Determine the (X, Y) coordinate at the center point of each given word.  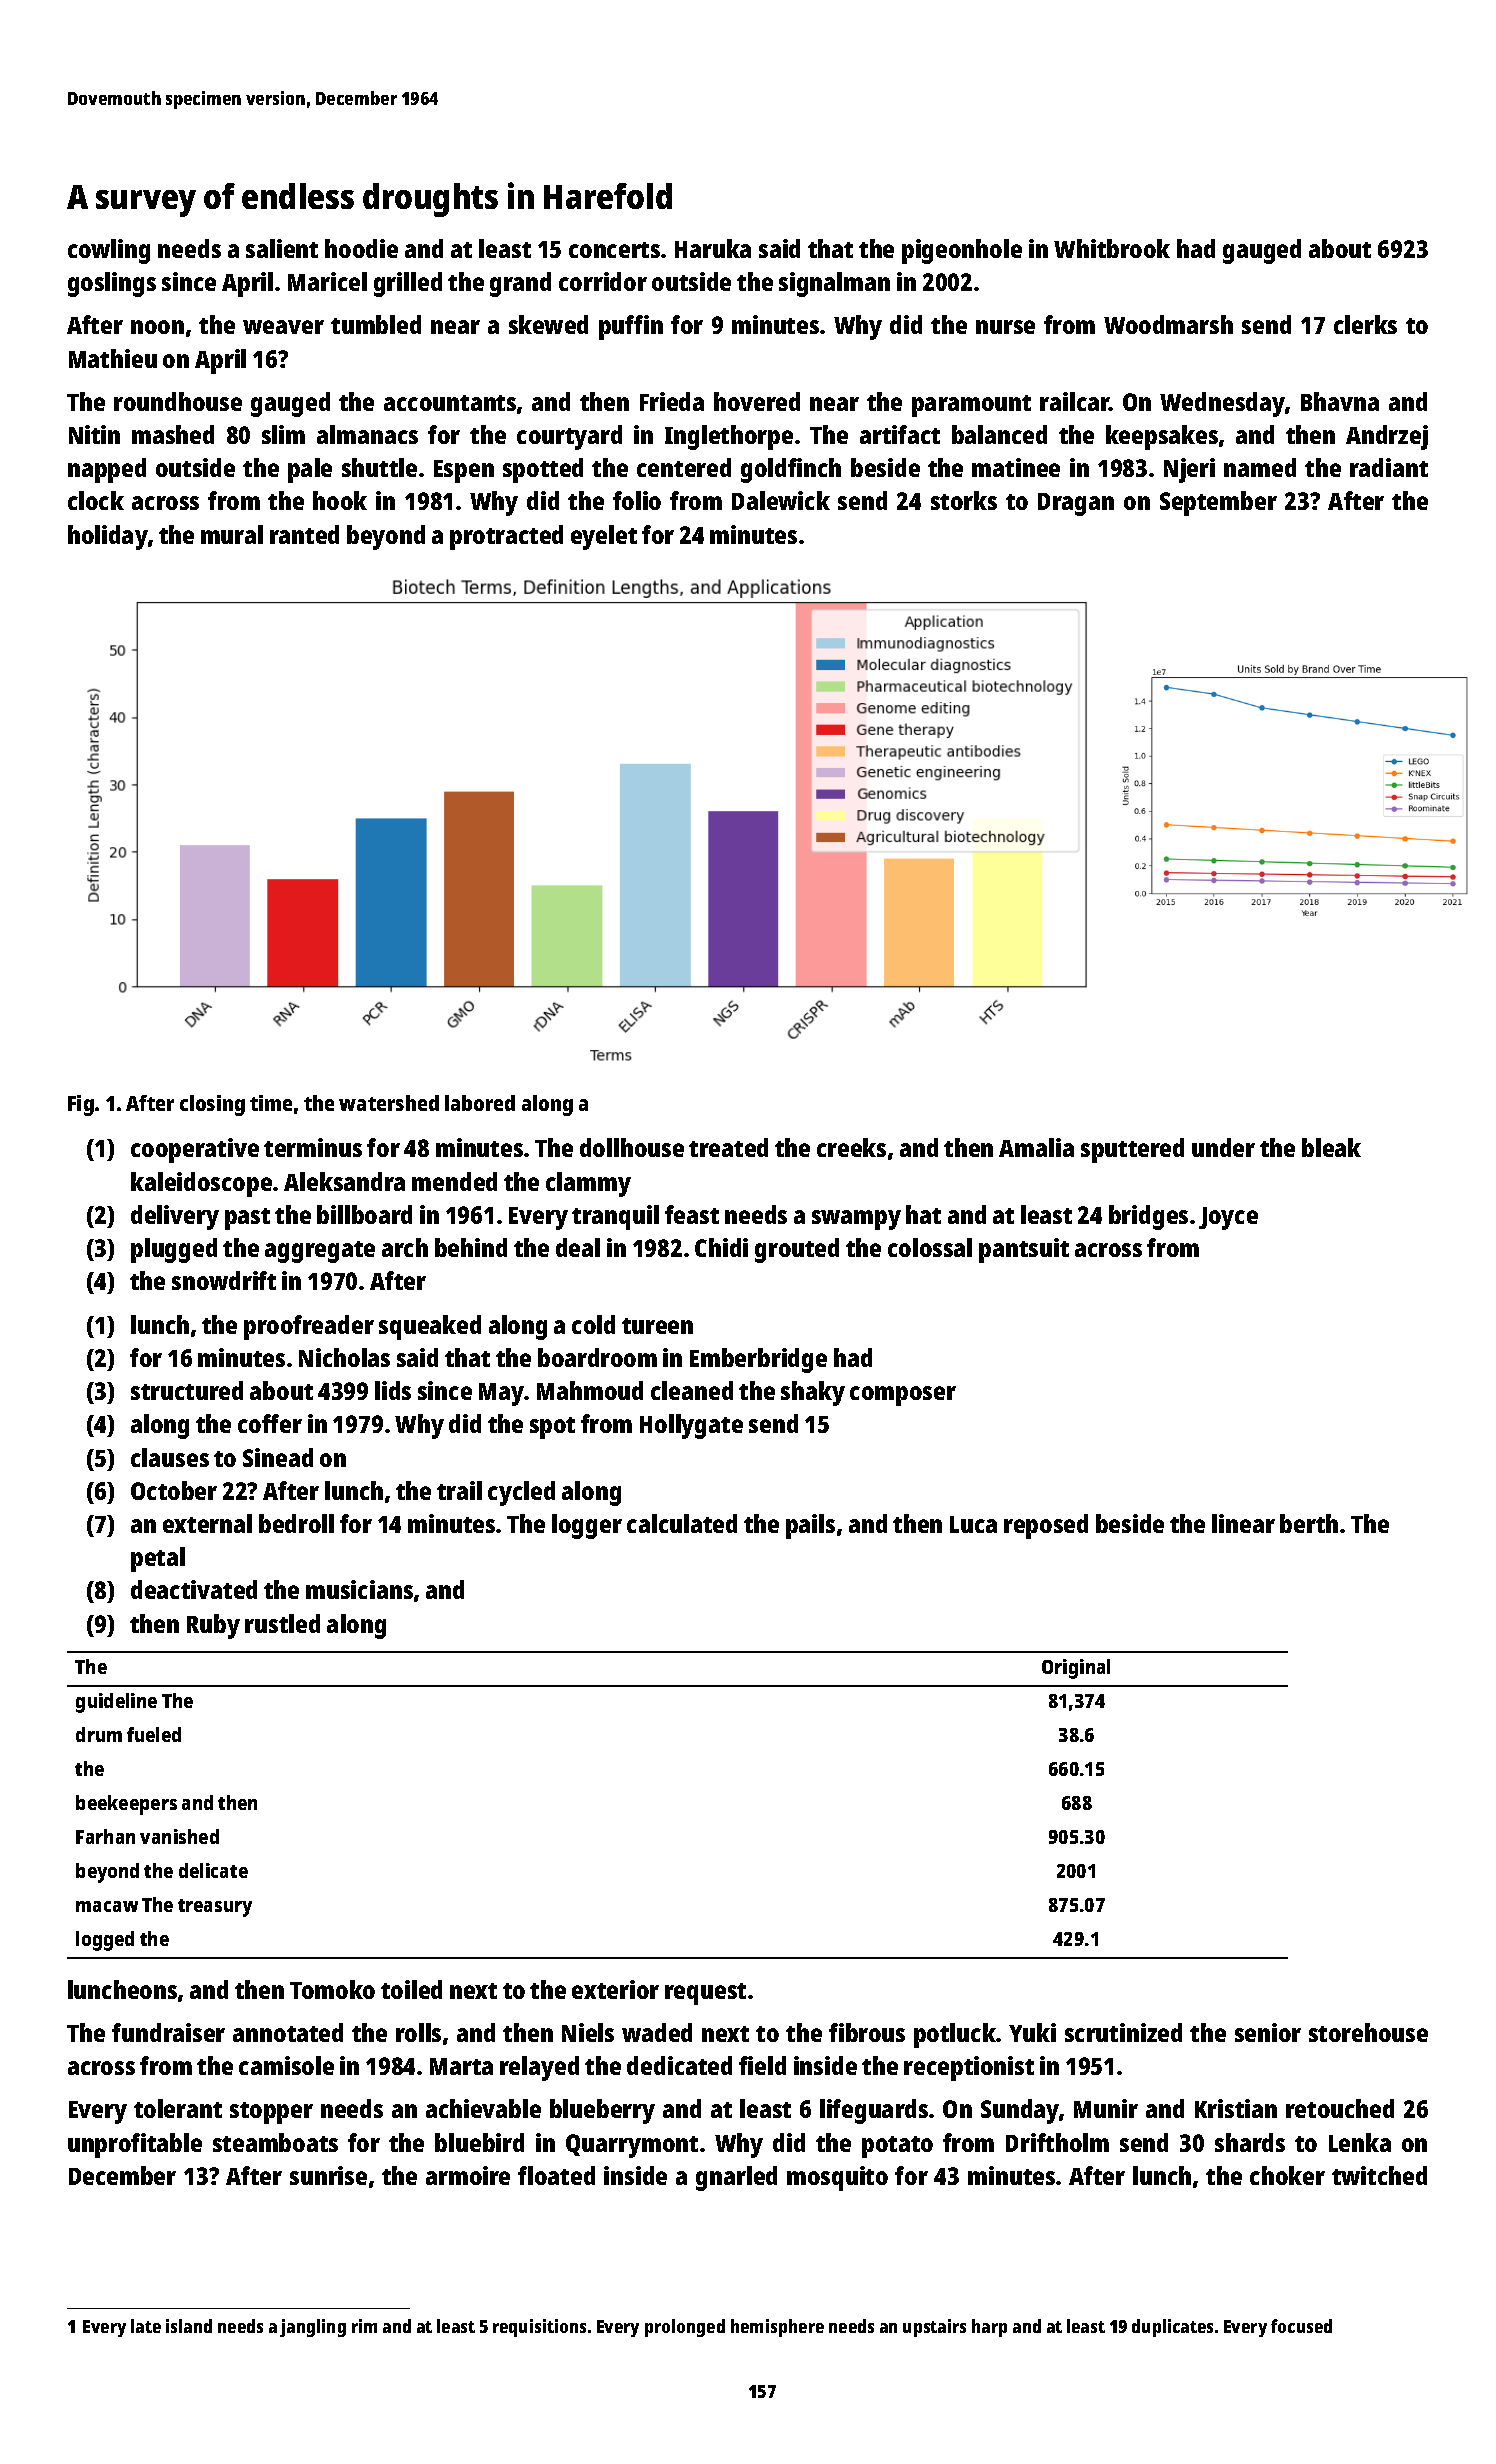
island (189, 2326)
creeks (851, 1147)
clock (96, 500)
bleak (1331, 1147)
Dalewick (781, 500)
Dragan (1076, 504)
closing (212, 1105)
